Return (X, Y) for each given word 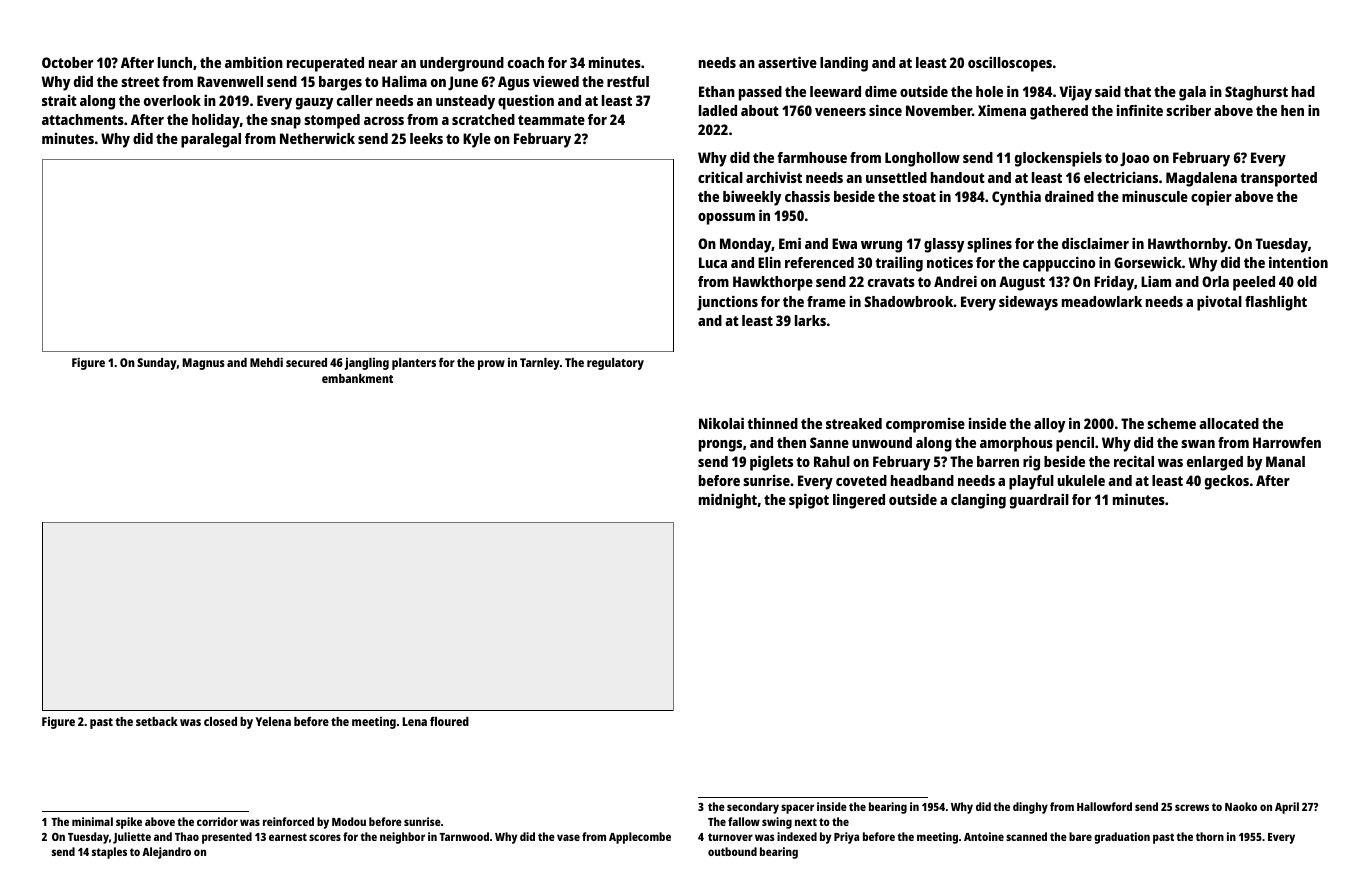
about (760, 110)
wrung (881, 247)
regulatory (615, 364)
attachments (83, 119)
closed (220, 721)
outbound (732, 851)
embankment (357, 378)
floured (449, 721)
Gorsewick (1148, 262)
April (1287, 808)
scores (325, 837)
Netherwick (317, 138)
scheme (1171, 423)
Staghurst (1256, 93)
